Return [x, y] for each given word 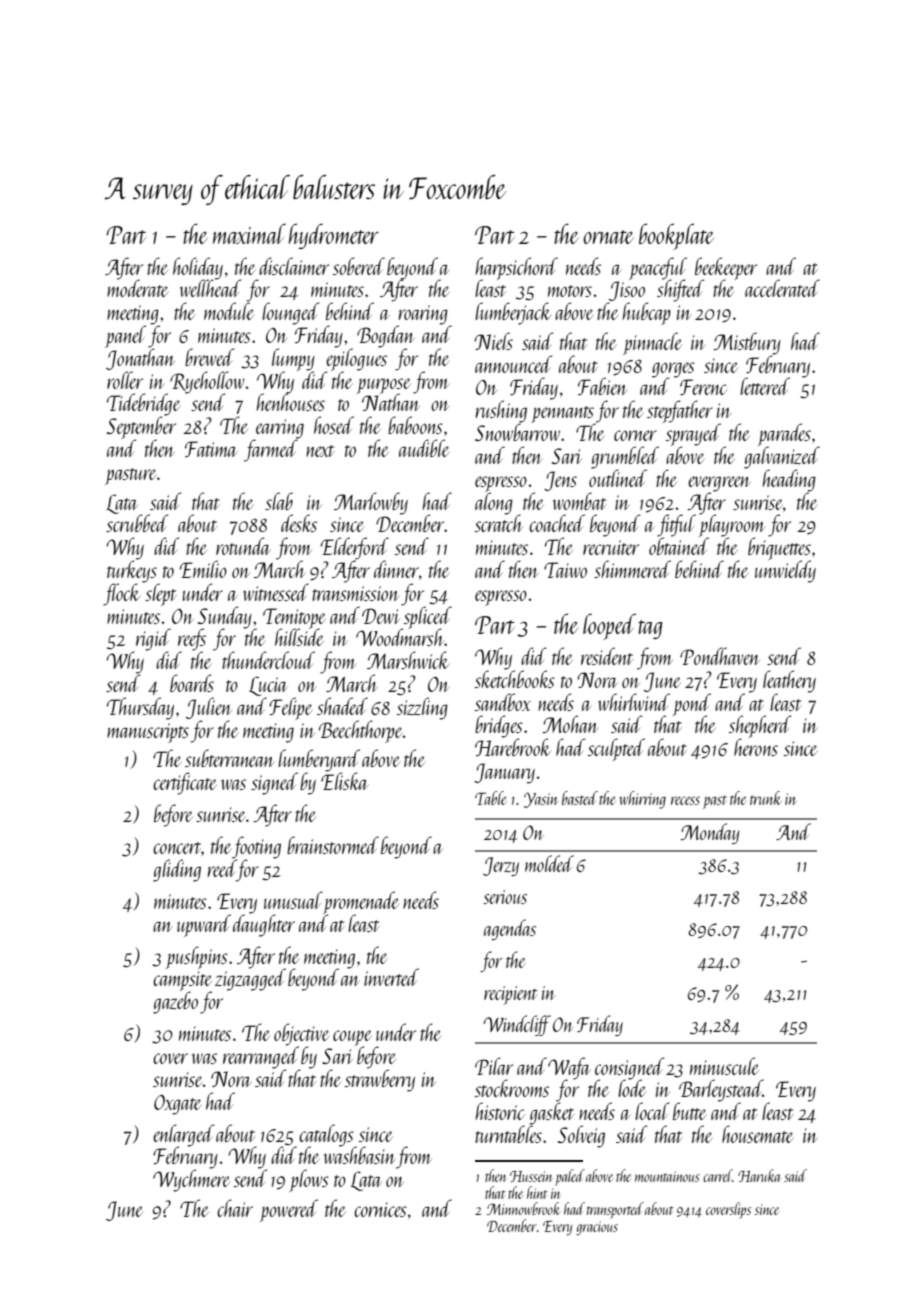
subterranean [229, 758]
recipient [511, 995]
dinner [396, 569]
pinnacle [652, 343]
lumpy [293, 359]
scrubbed [137, 523]
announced [513, 364]
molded [549, 863]
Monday [710, 833]
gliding [177, 870]
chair [235, 1208]
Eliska [344, 781]
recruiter [611, 547]
